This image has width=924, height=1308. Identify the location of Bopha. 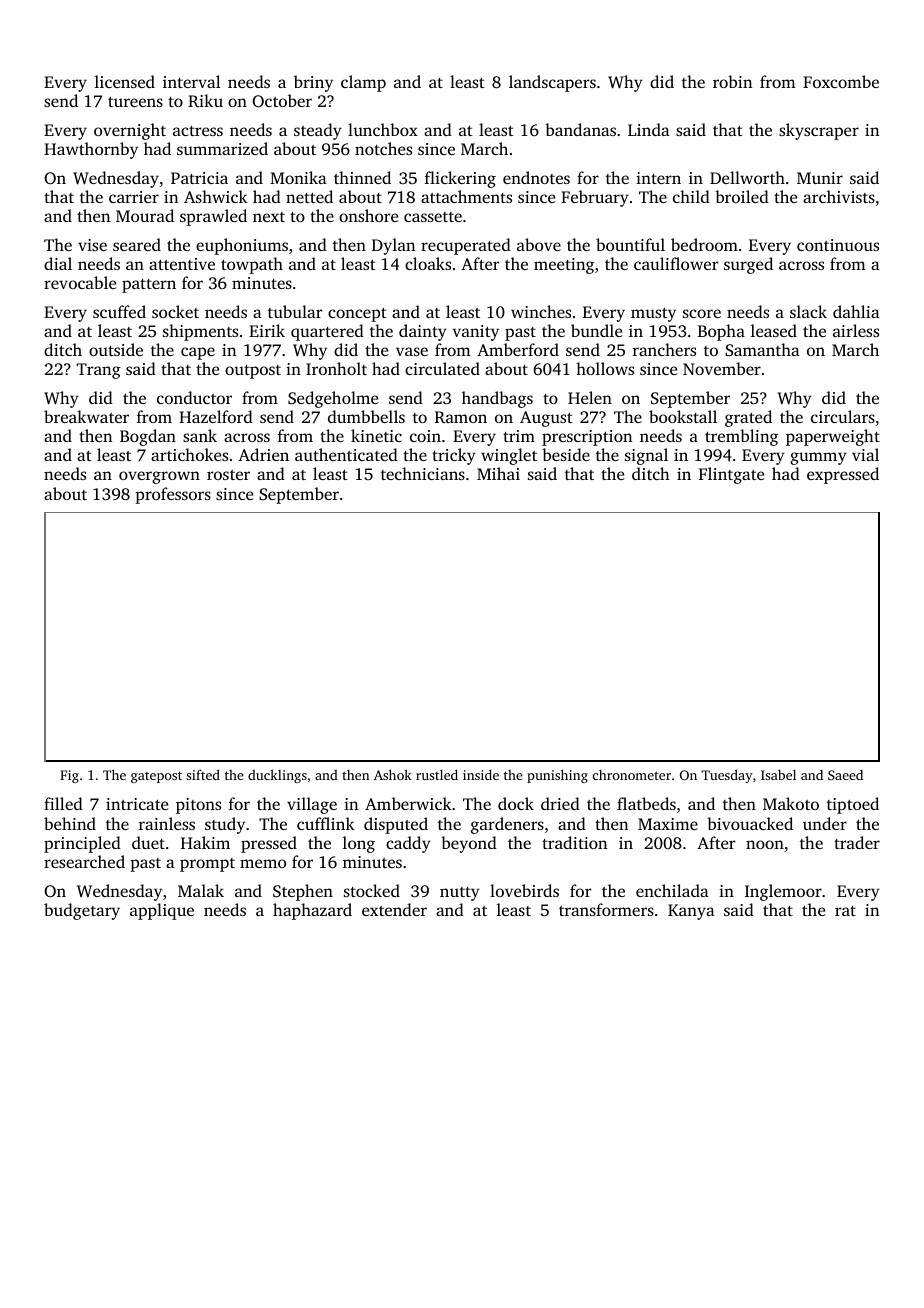
(721, 332).
